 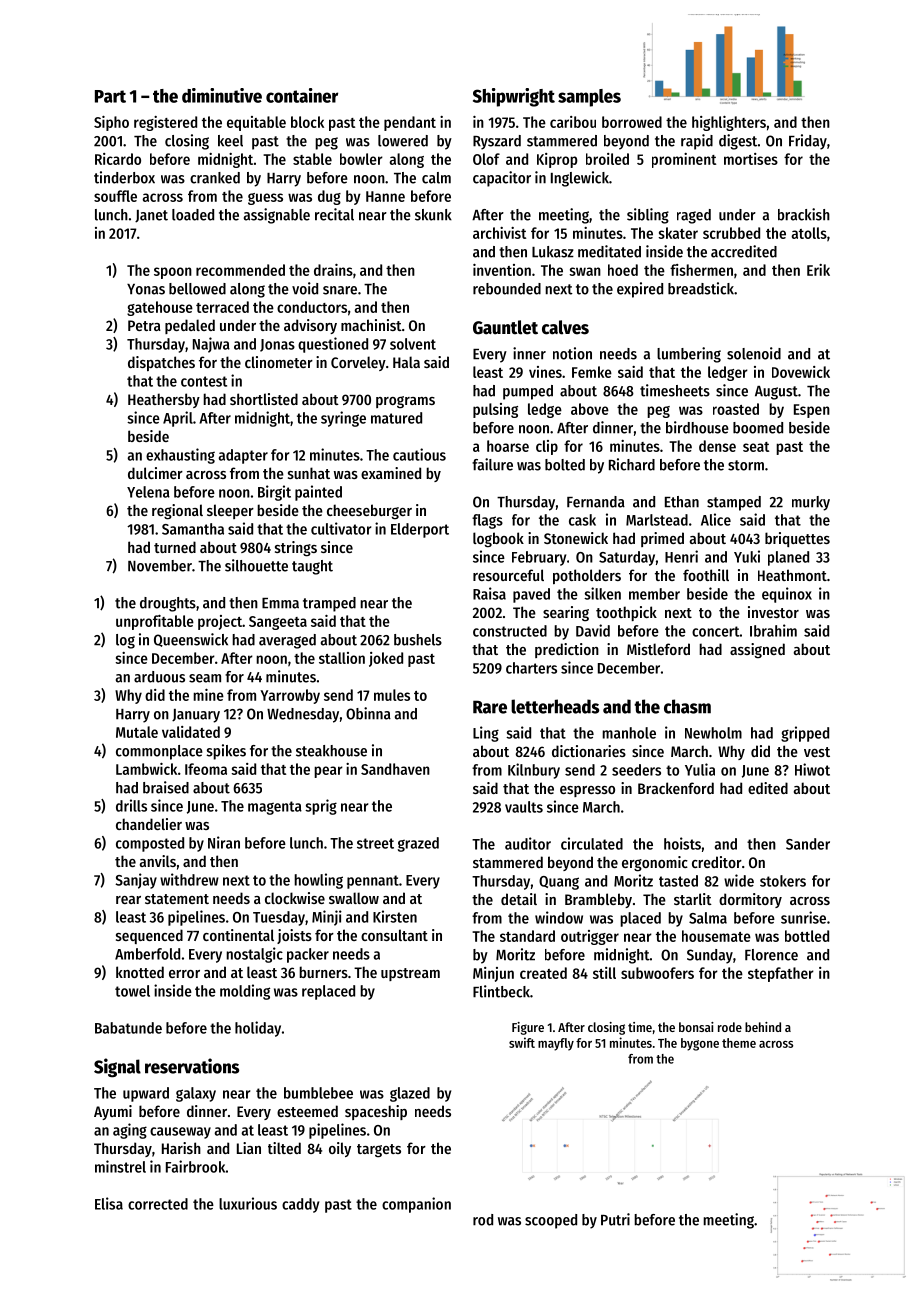 What do you see at coordinates (256, 123) in the screenshot?
I see `equitable` at bounding box center [256, 123].
